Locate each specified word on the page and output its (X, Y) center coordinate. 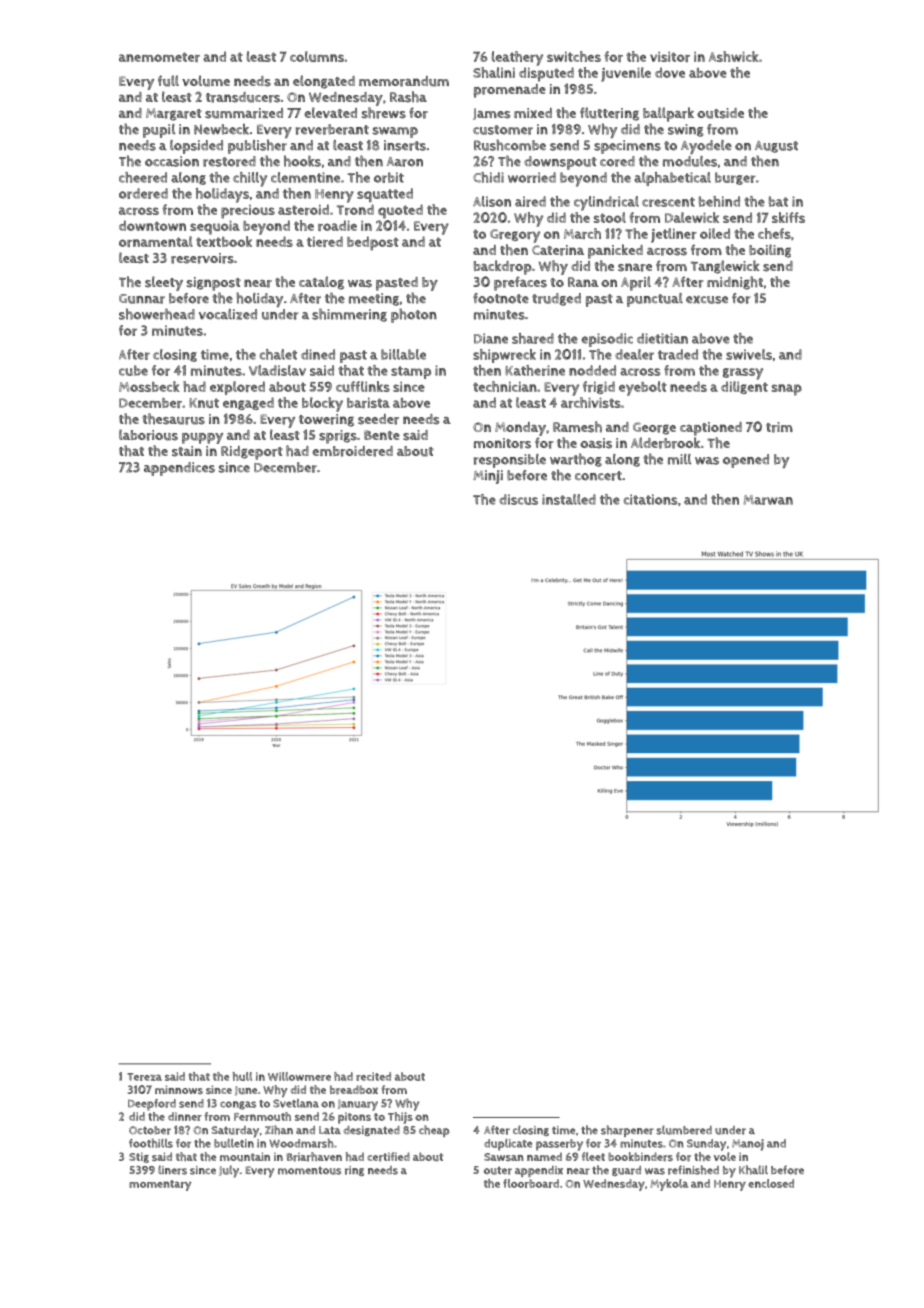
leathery (517, 58)
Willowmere (299, 1076)
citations (651, 499)
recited (373, 1076)
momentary (160, 1185)
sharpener (627, 1131)
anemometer (159, 57)
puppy (202, 438)
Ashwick (734, 56)
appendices (179, 469)
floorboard (531, 1183)
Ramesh (577, 427)
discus (518, 499)
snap (787, 390)
